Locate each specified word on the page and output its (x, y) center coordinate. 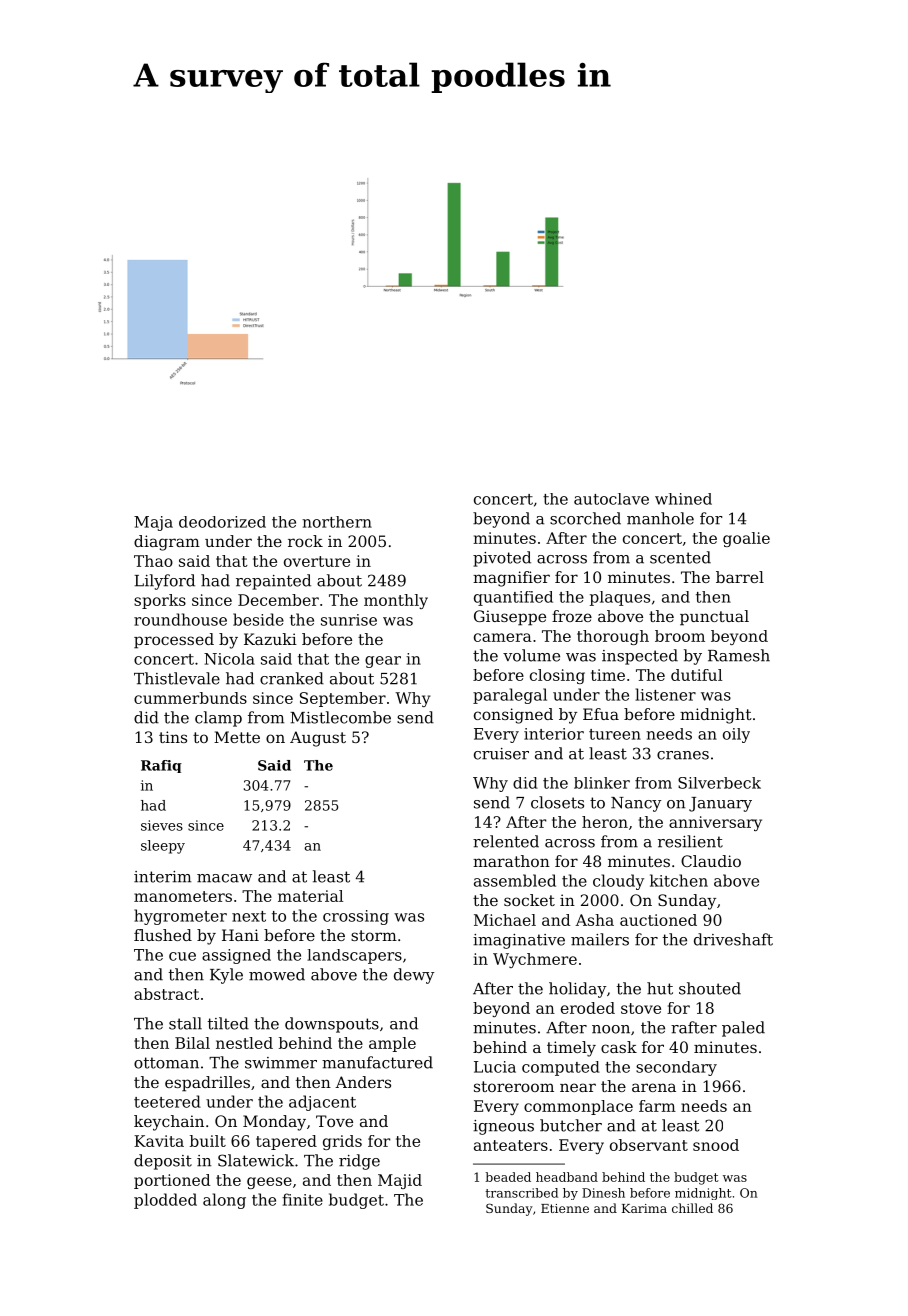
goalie (746, 539)
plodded (165, 1201)
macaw (224, 878)
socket (529, 900)
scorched (585, 518)
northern (337, 522)
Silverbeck (719, 783)
